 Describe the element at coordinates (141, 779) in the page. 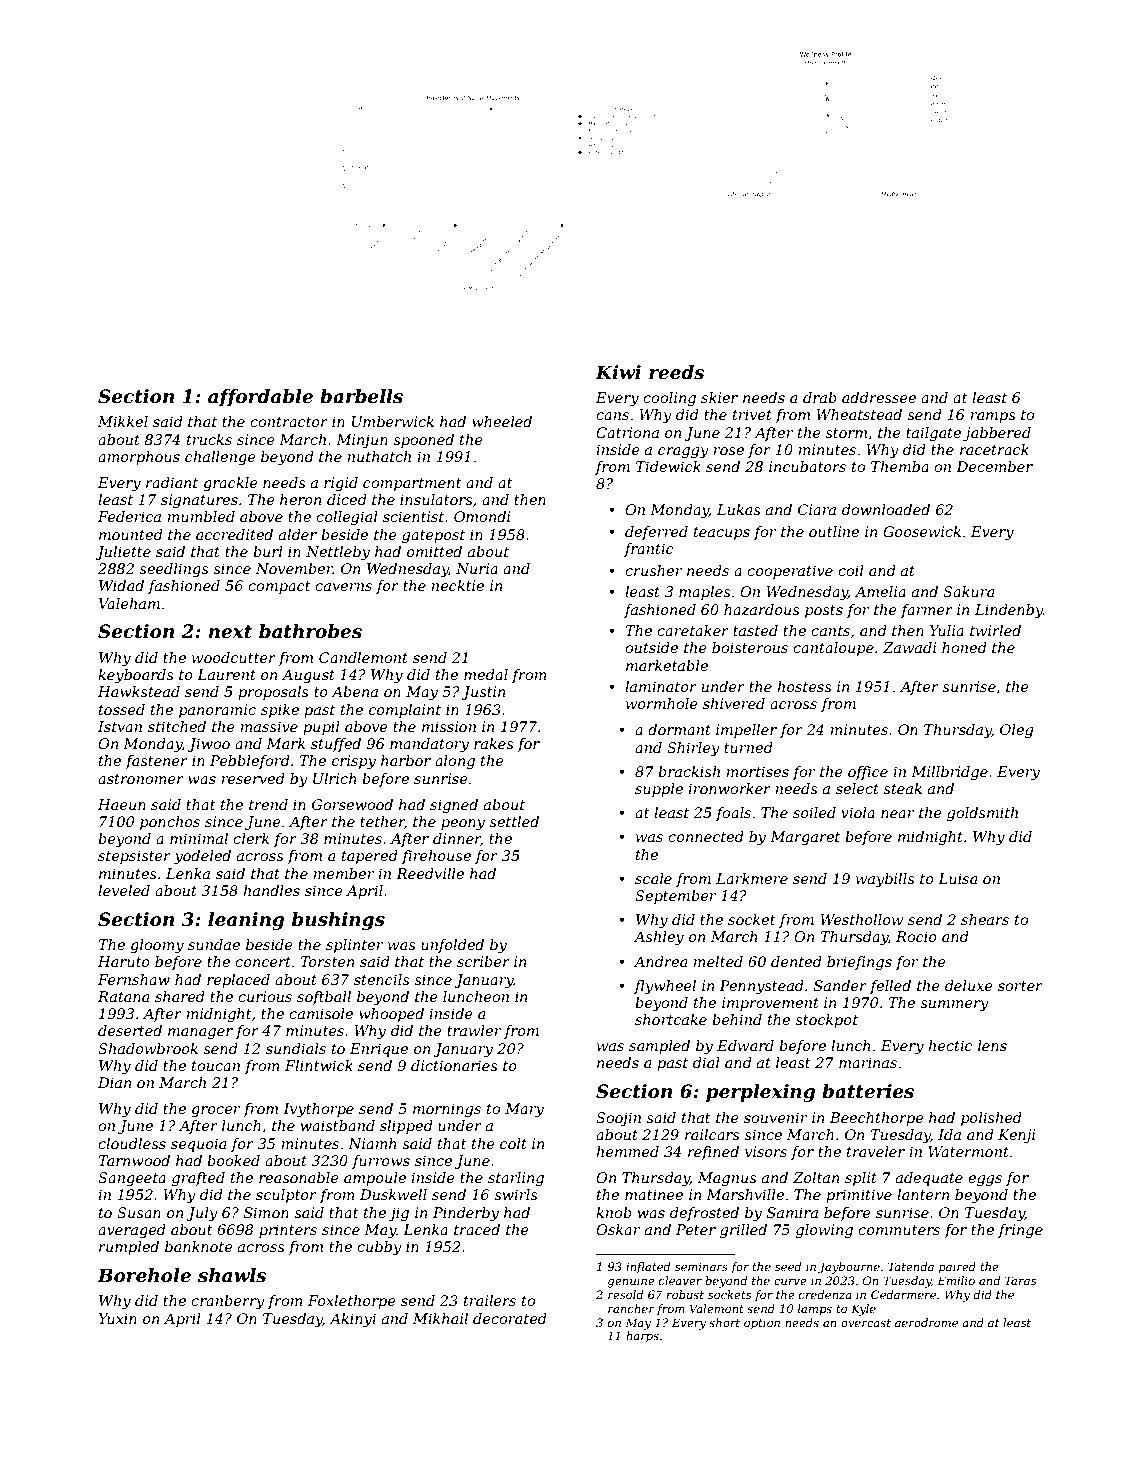

I see `astronomer` at that location.
